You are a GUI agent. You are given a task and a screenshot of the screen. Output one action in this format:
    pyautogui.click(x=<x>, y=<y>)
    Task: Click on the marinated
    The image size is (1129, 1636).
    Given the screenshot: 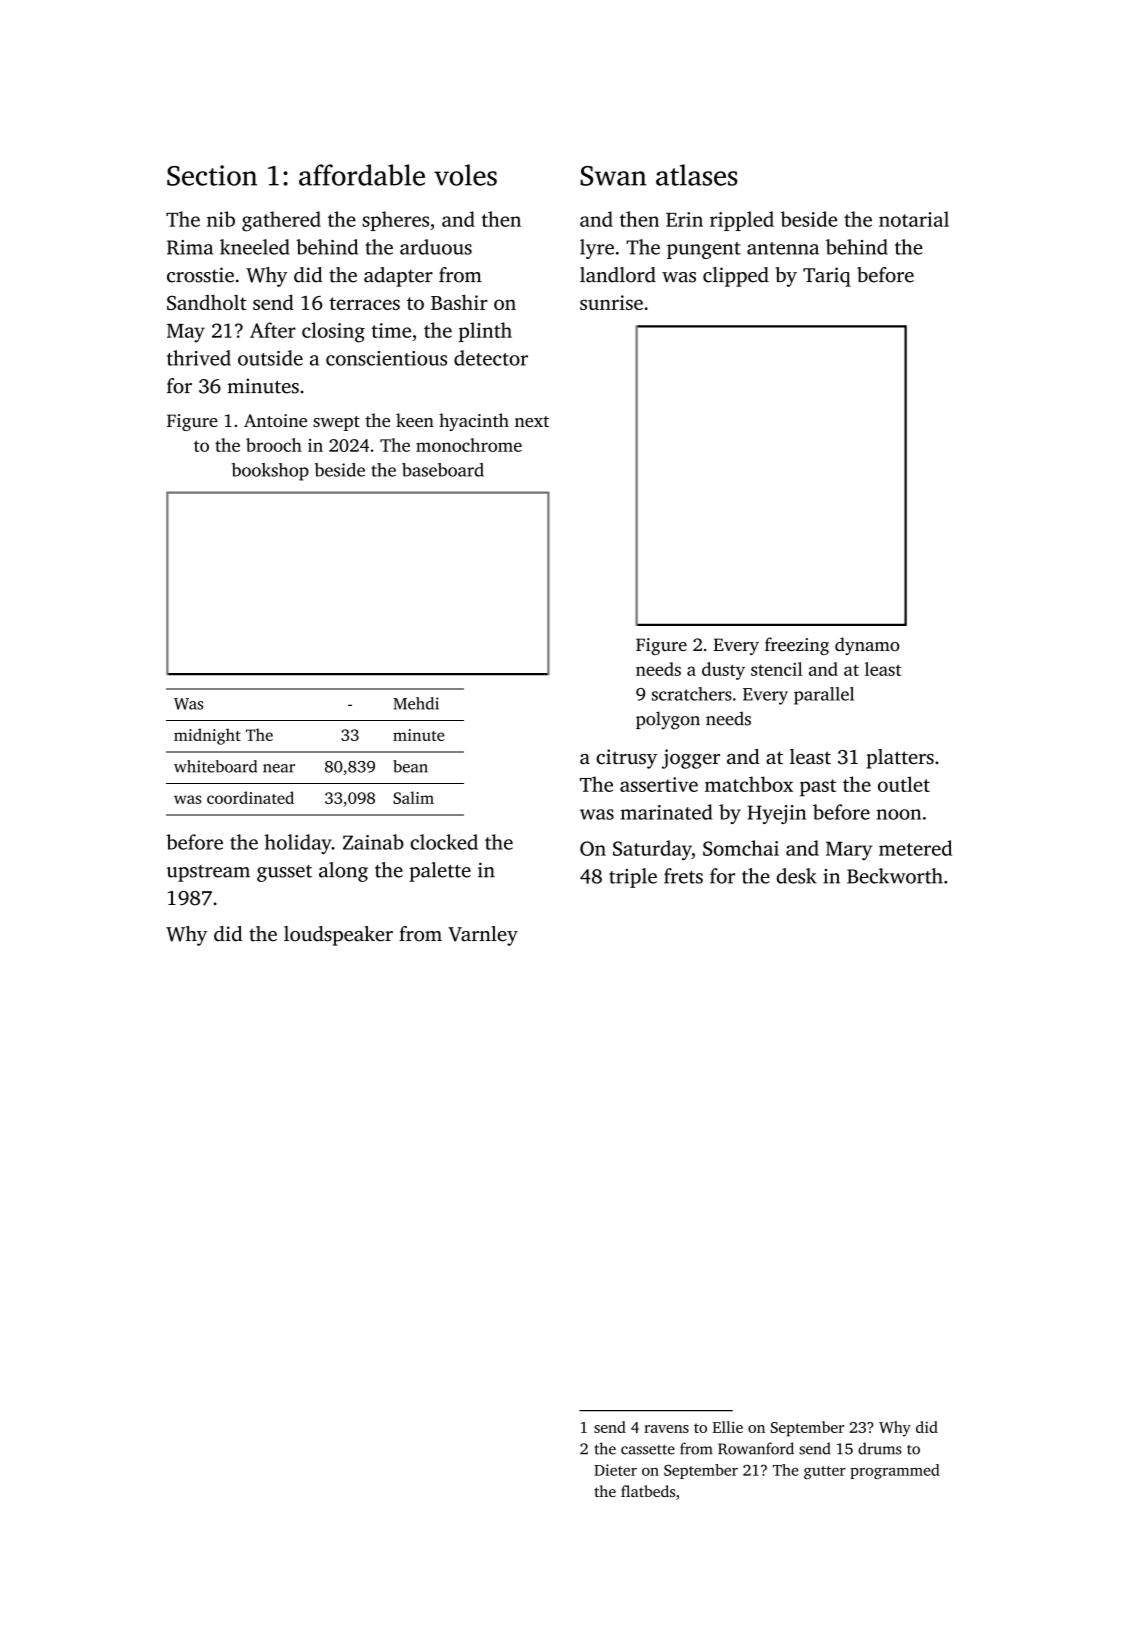 What is the action you would take?
    pyautogui.click(x=666, y=812)
